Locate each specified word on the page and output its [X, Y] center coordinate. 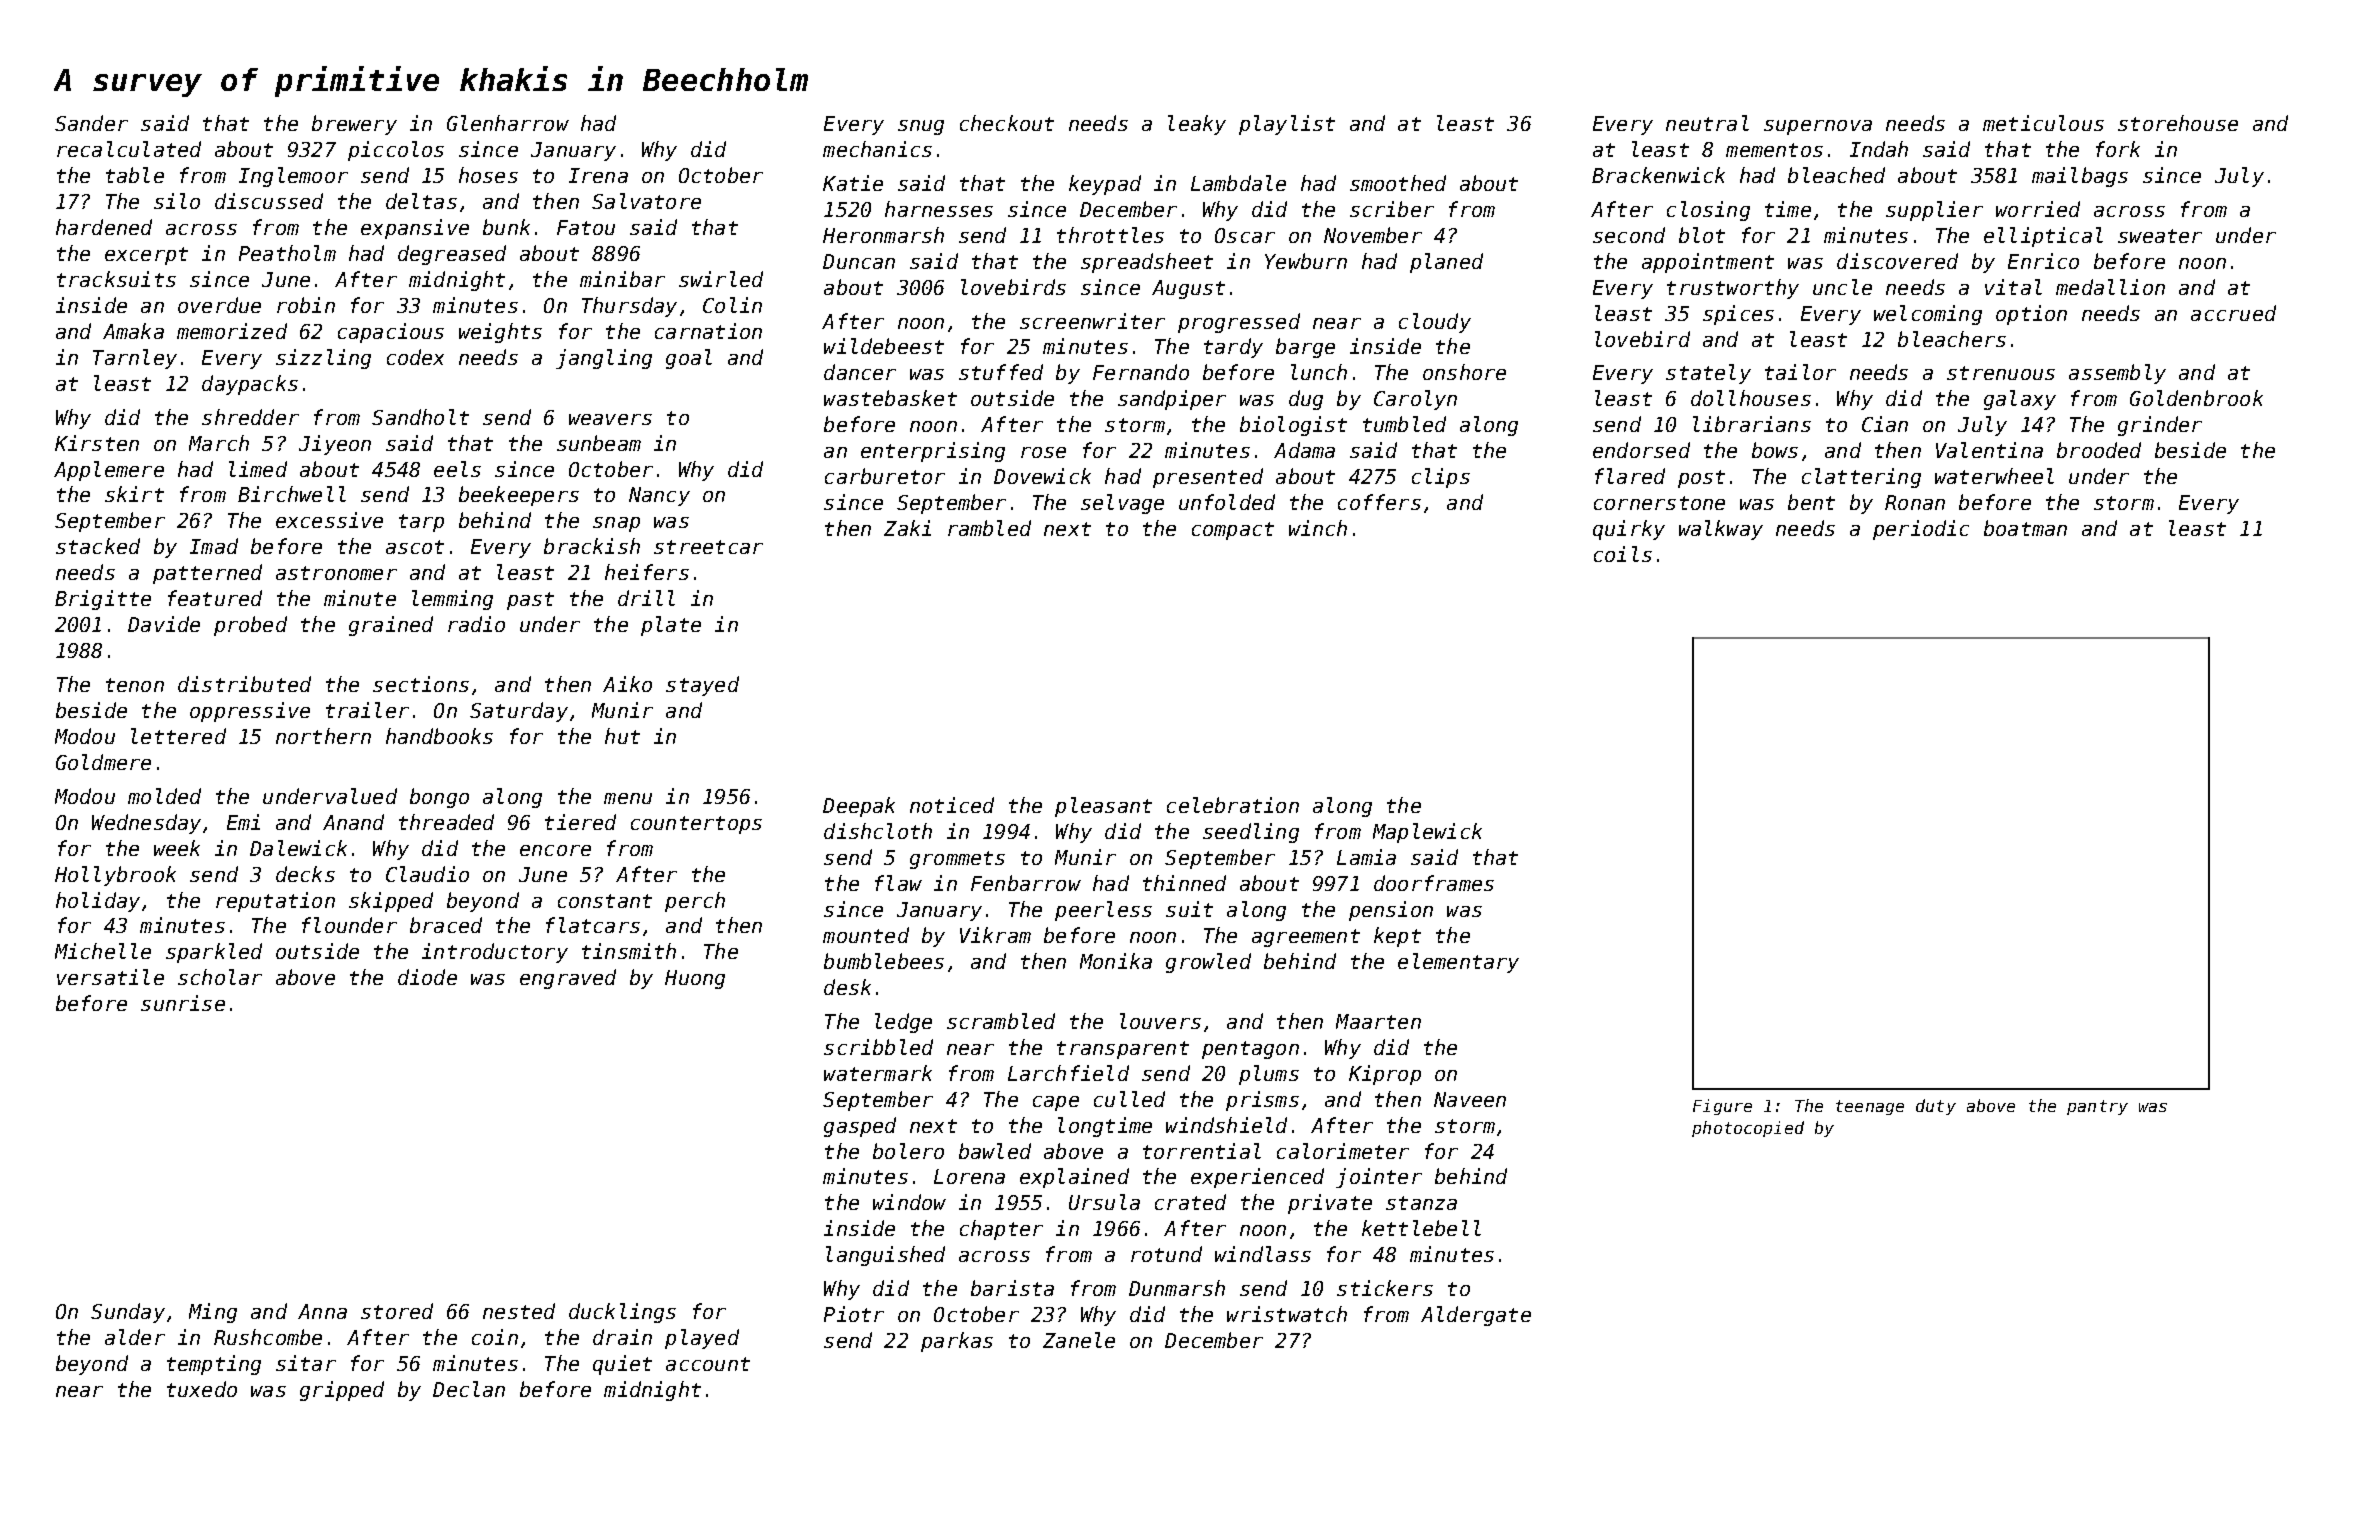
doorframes [1434, 883]
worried [2038, 209]
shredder [250, 417]
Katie [853, 183]
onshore [1464, 372]
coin [495, 1337]
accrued [2233, 313]
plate [671, 626]
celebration [1233, 805]
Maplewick [1427, 833]
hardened [104, 227]
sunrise [183, 1003]
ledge [903, 1023]
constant [605, 901]
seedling [1251, 833]
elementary [1458, 963]
